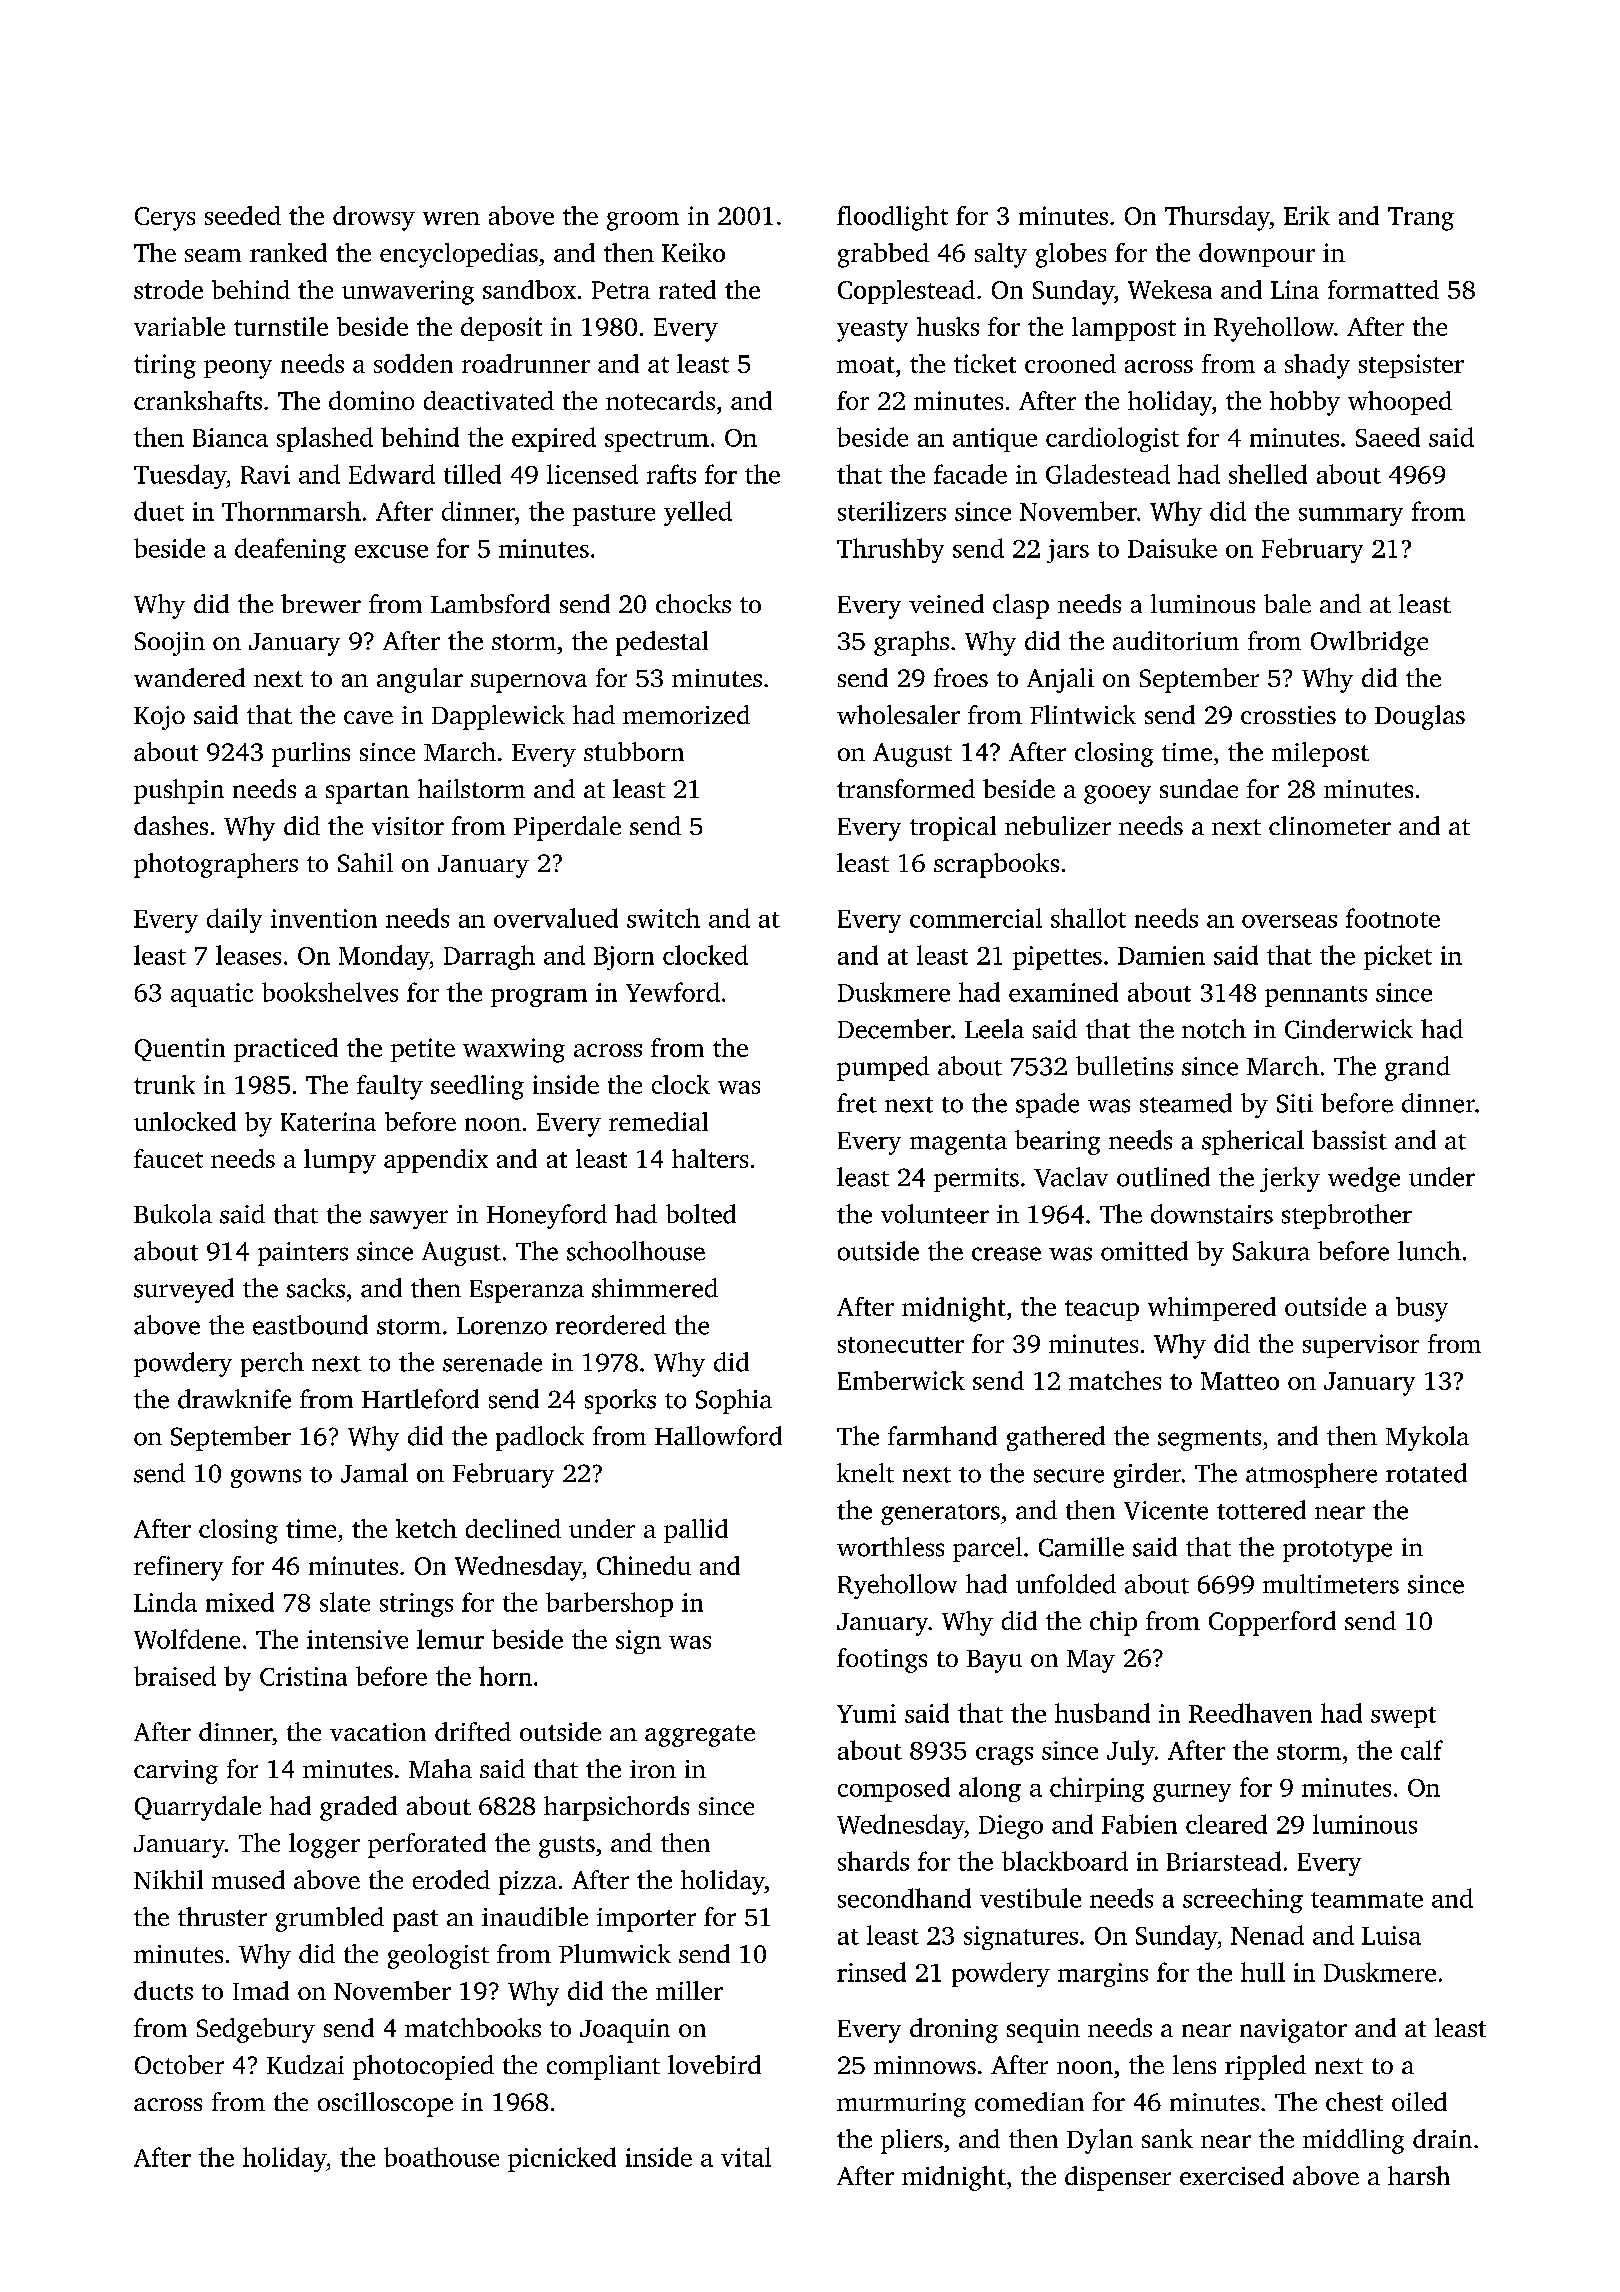 Image resolution: width=1620 pixels, height=2292 pixels. Describe the element at coordinates (562, 2159) in the image. I see `picnicked` at that location.
